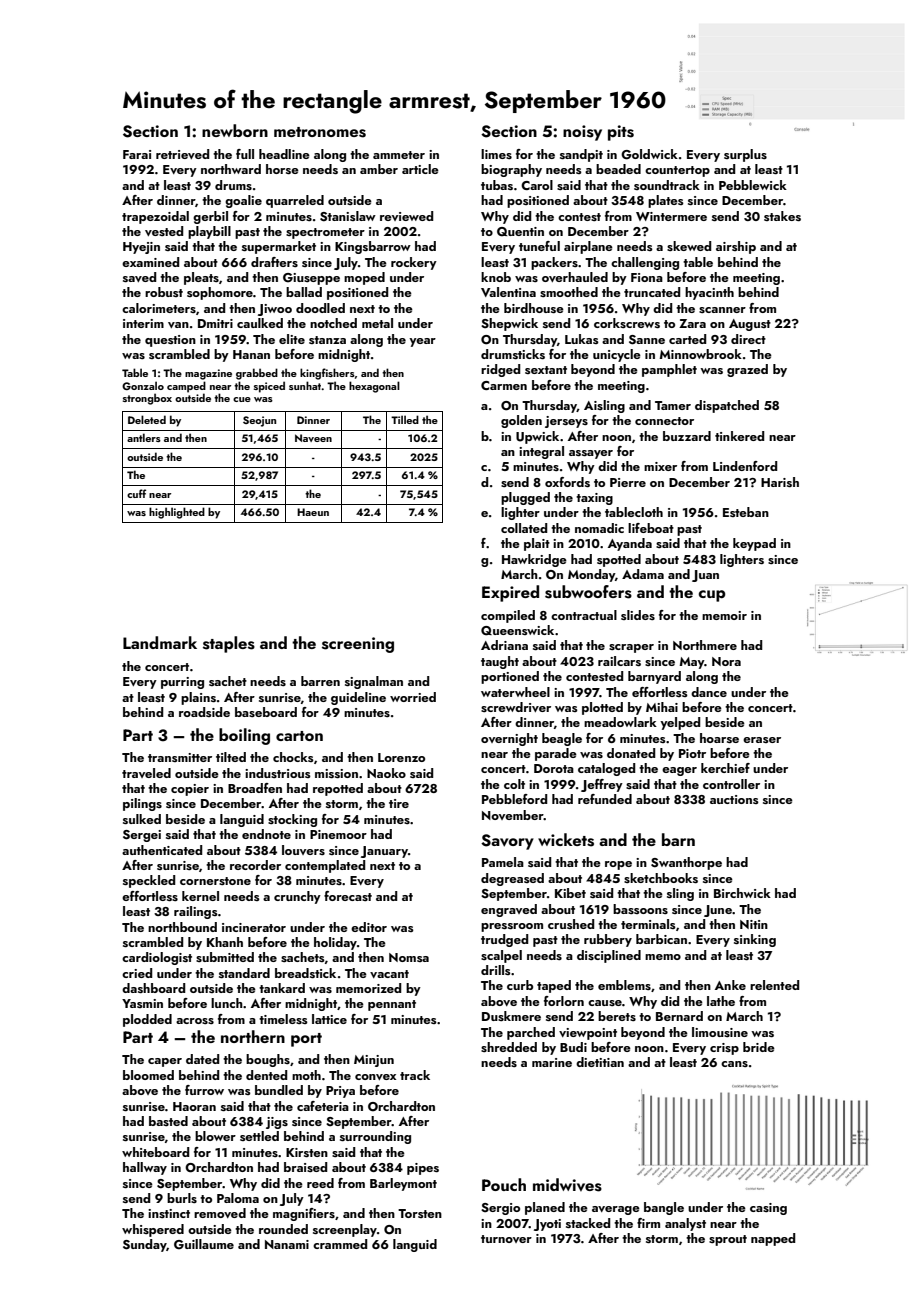 The height and width of the screenshot is (1308, 924). I want to click on tuneful, so click(539, 246).
